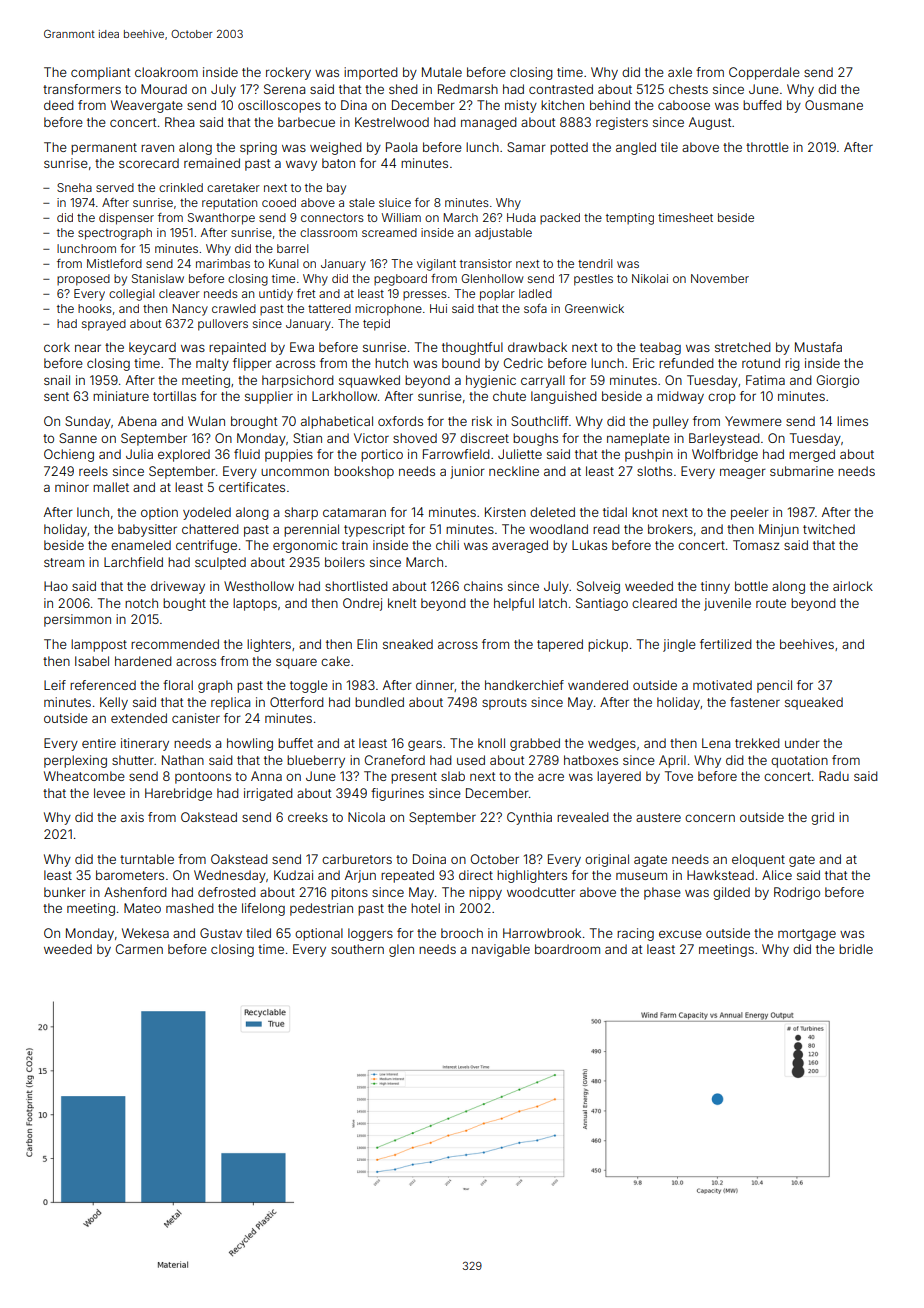  I want to click on Southcliff, so click(539, 421).
